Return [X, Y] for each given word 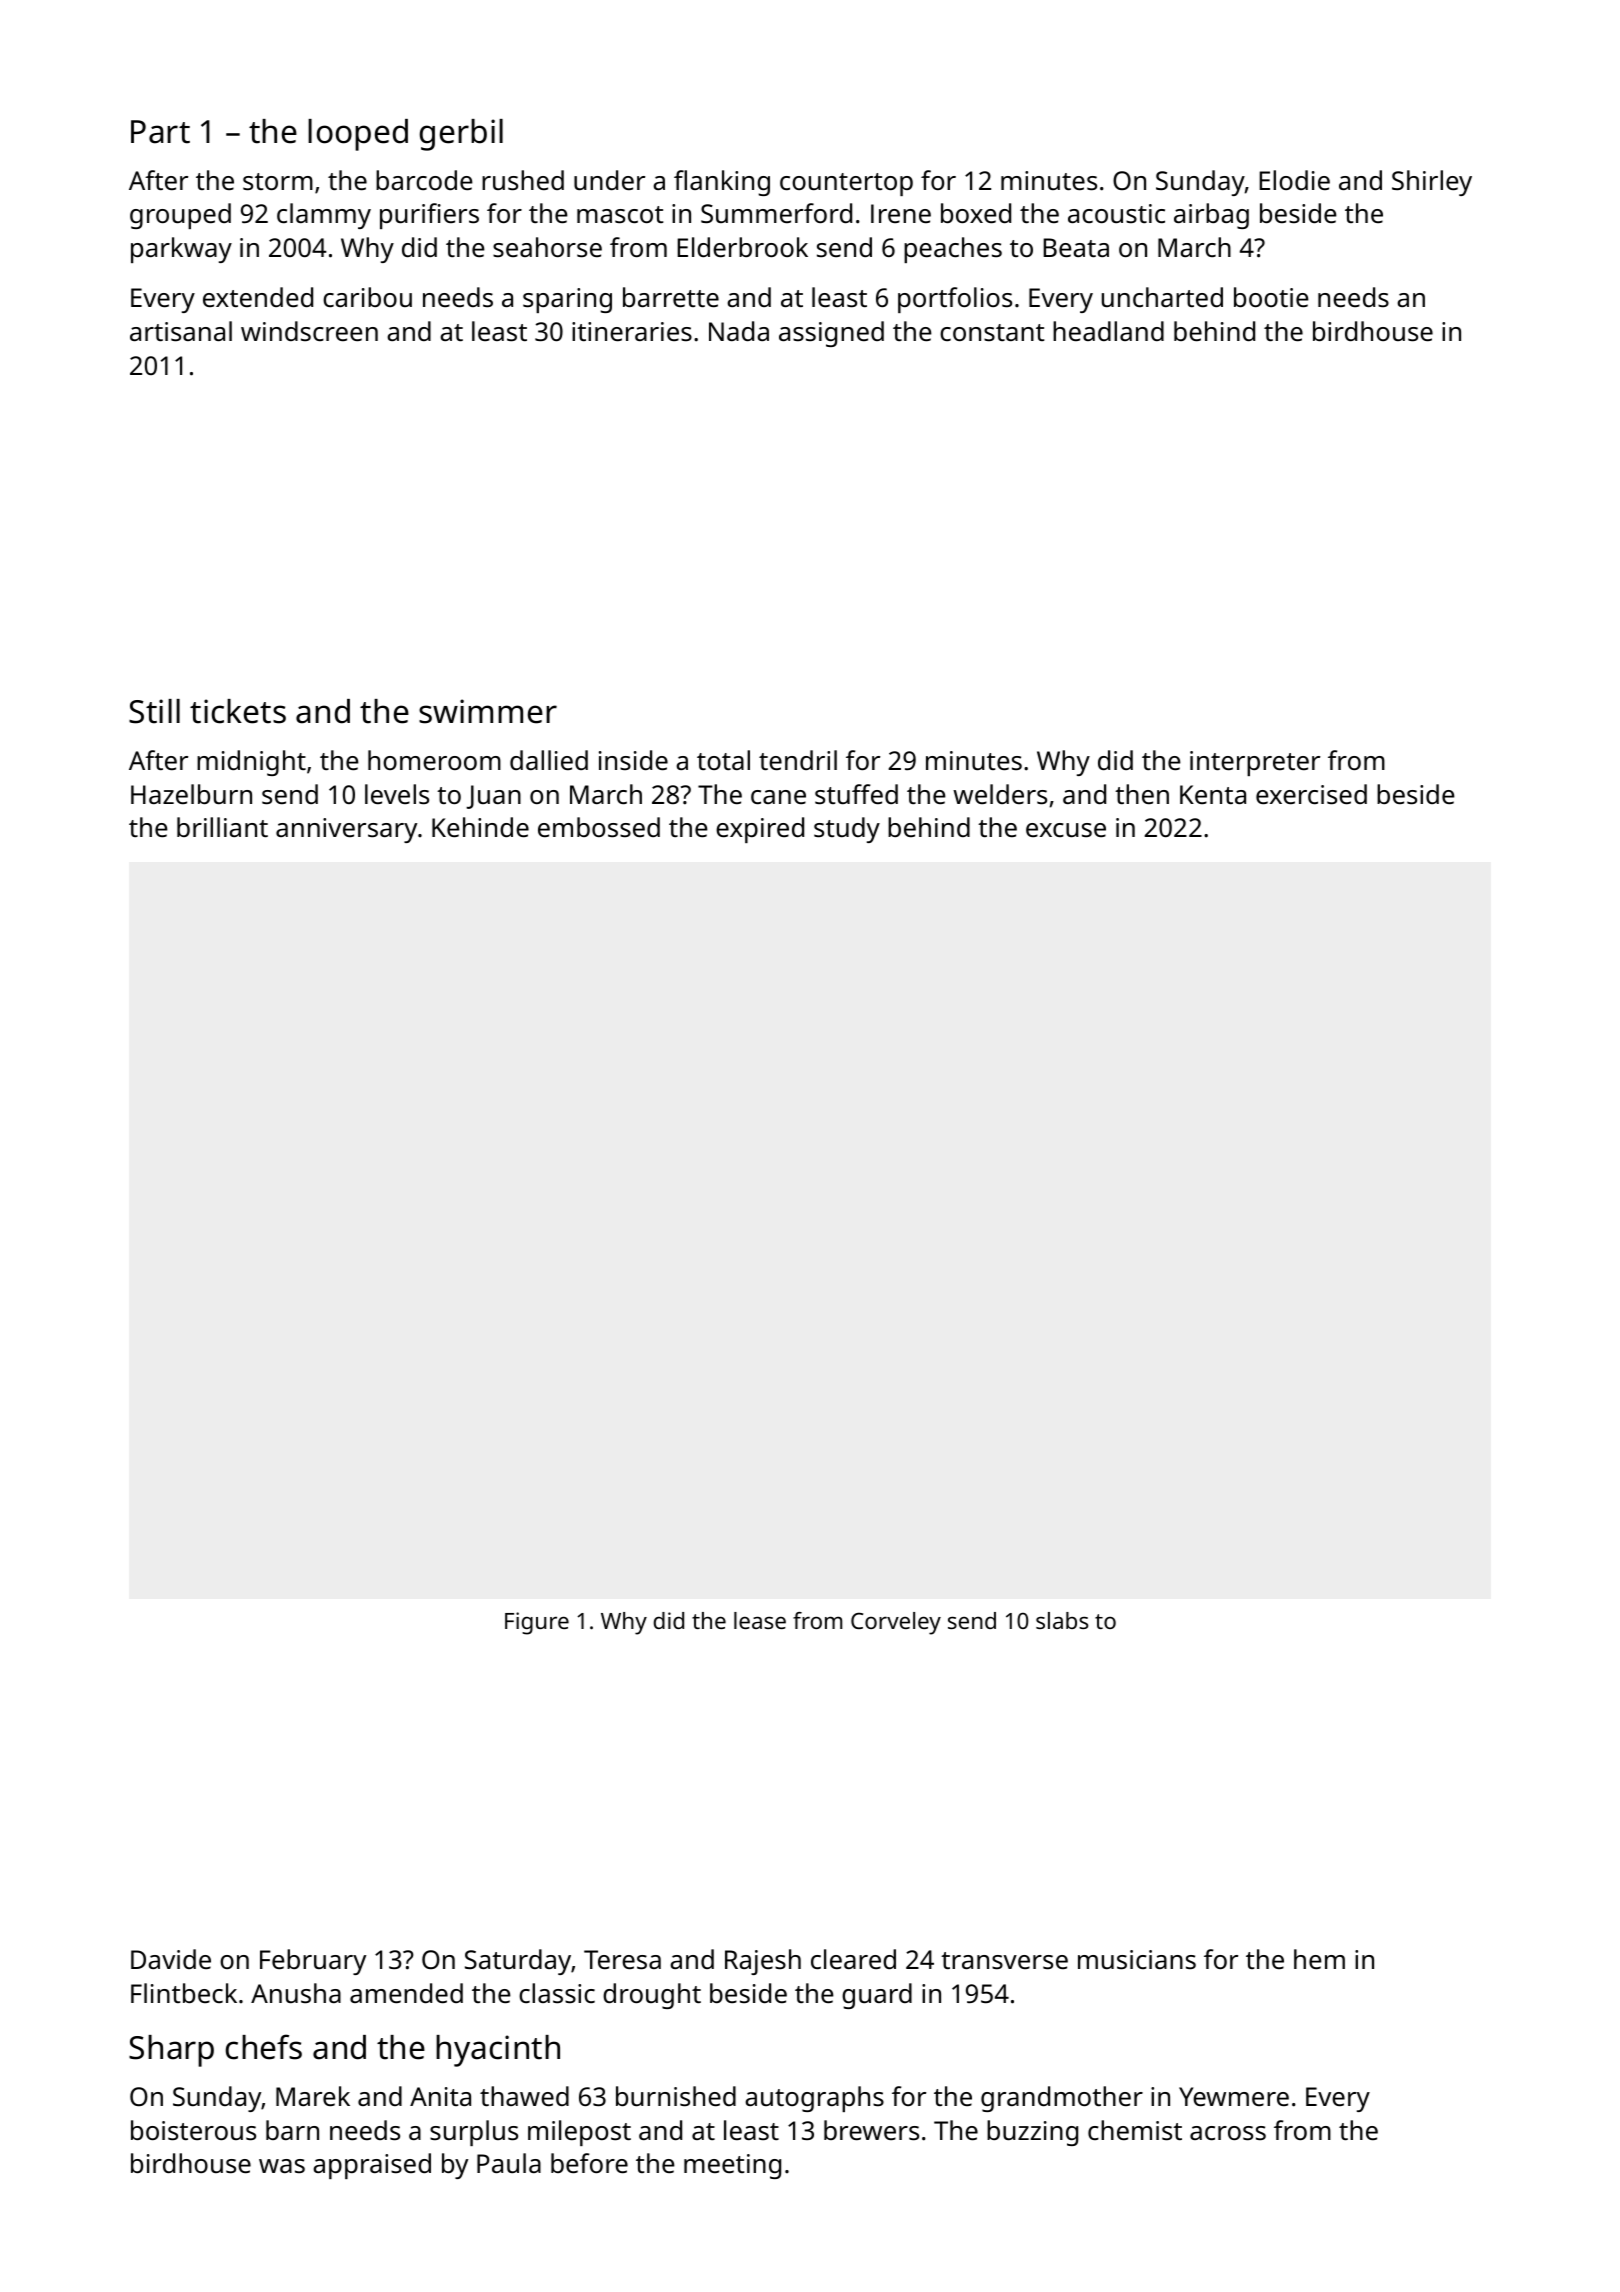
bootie [1271, 297]
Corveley [896, 1623]
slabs [1062, 1620]
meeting [732, 2166]
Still [154, 711]
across [1228, 2133]
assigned [831, 334]
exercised [1311, 794]
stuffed [856, 794]
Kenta [1213, 794]
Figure [537, 1623]
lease [760, 1620]
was [282, 2166]
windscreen [309, 331]
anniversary [346, 830]
